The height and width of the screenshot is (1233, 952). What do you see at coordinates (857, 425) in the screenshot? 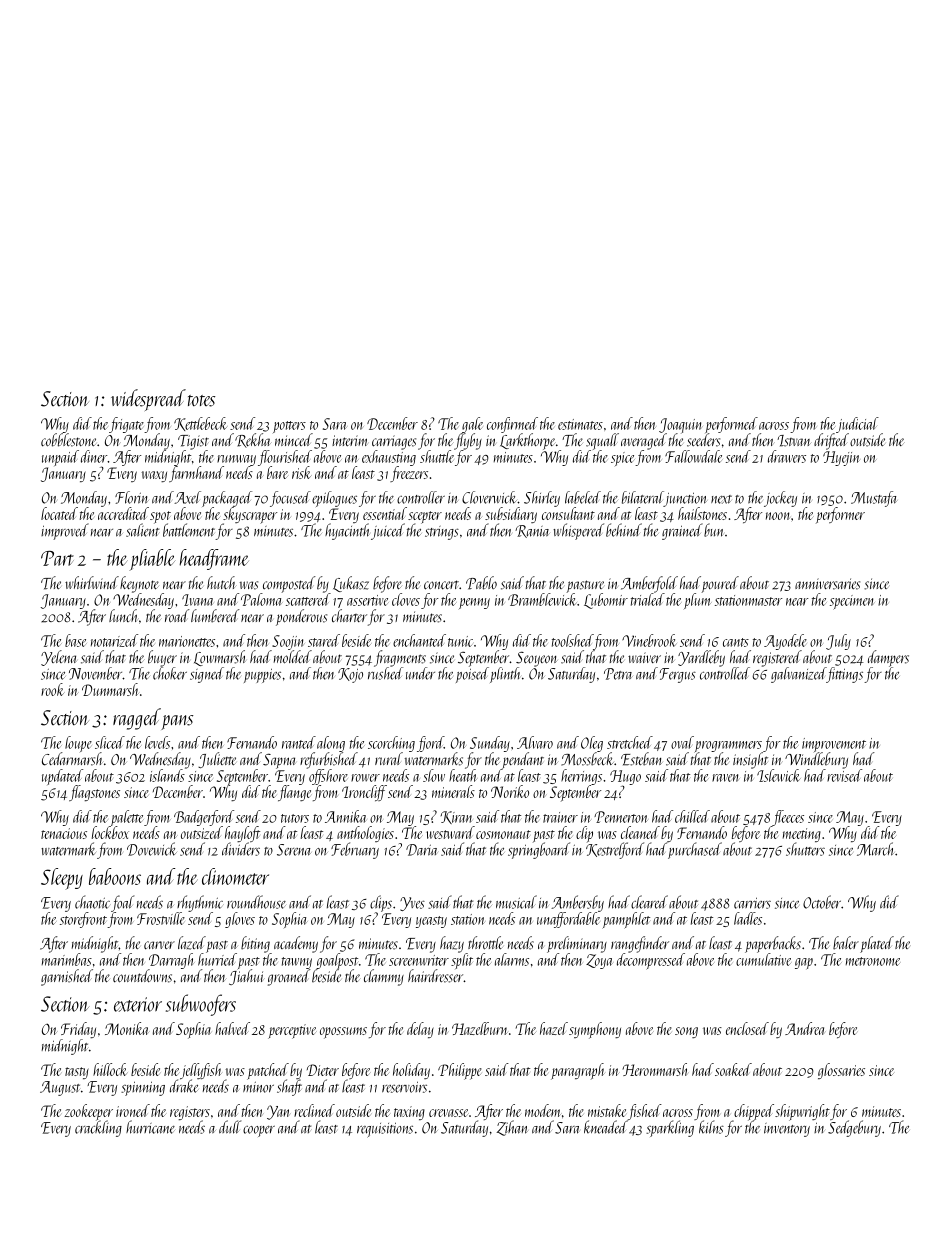
I see `judicial` at bounding box center [857, 425].
